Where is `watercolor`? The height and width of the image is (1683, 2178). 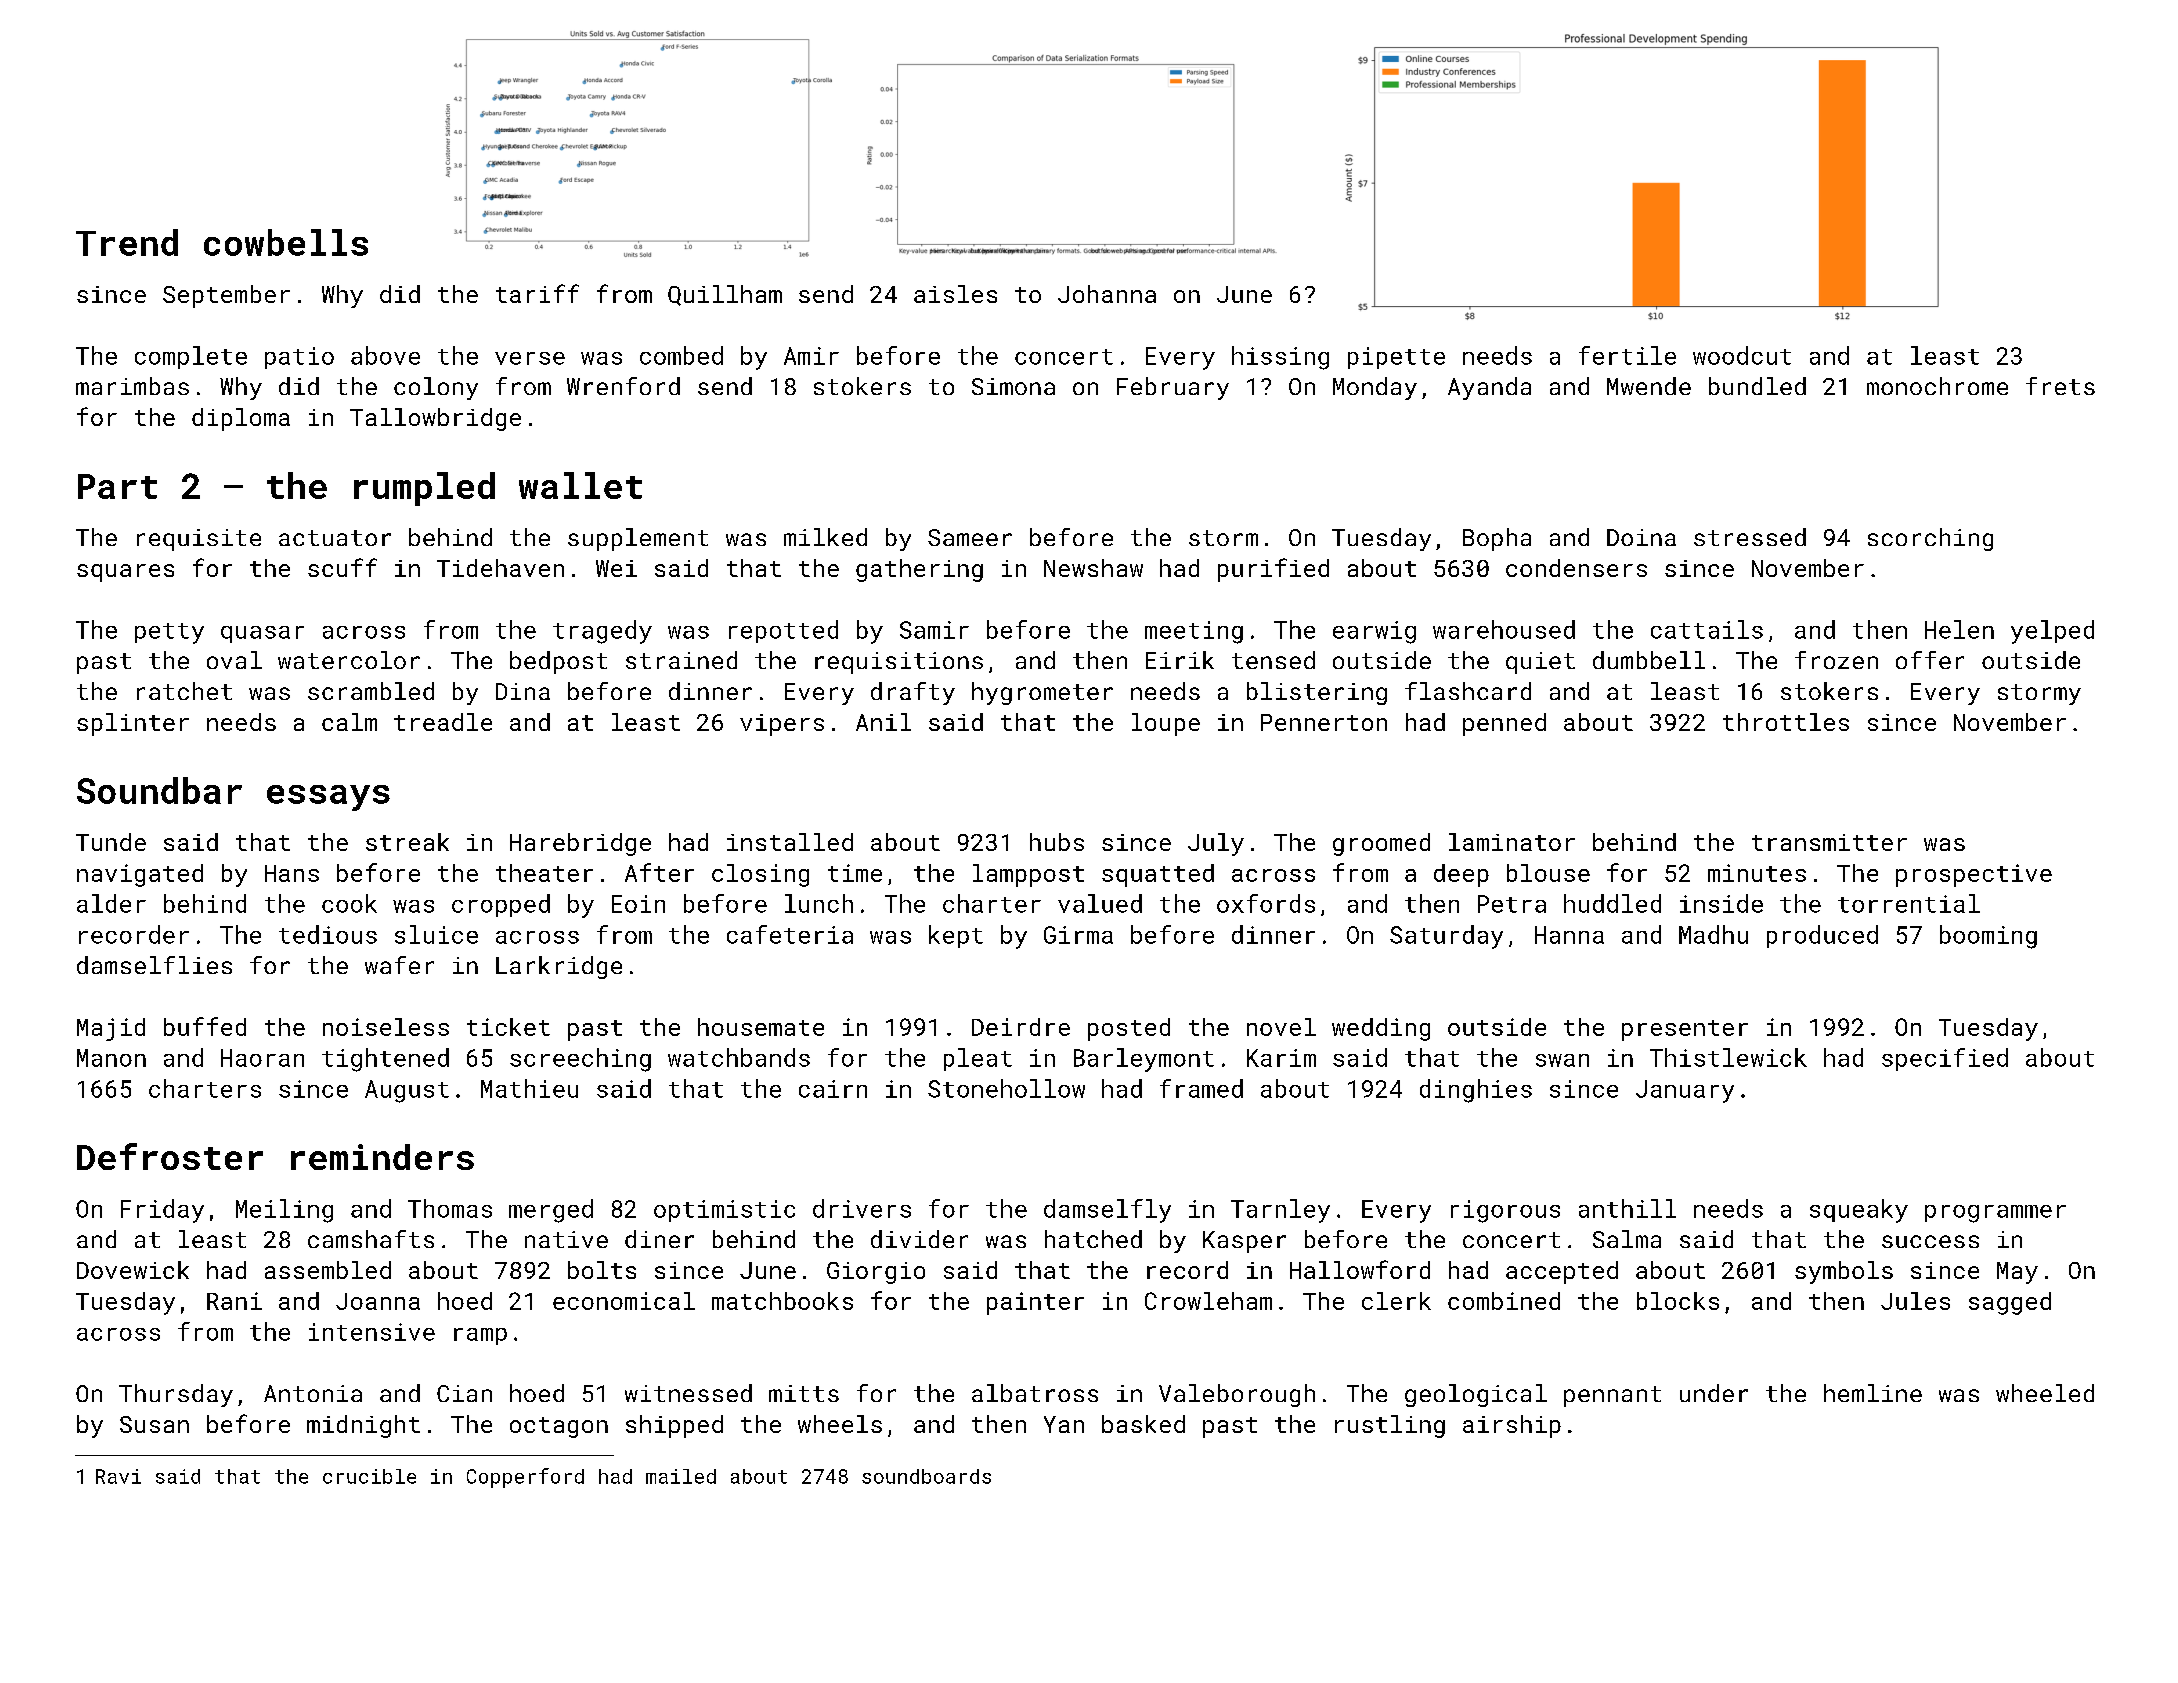
watercolor is located at coordinates (349, 660).
